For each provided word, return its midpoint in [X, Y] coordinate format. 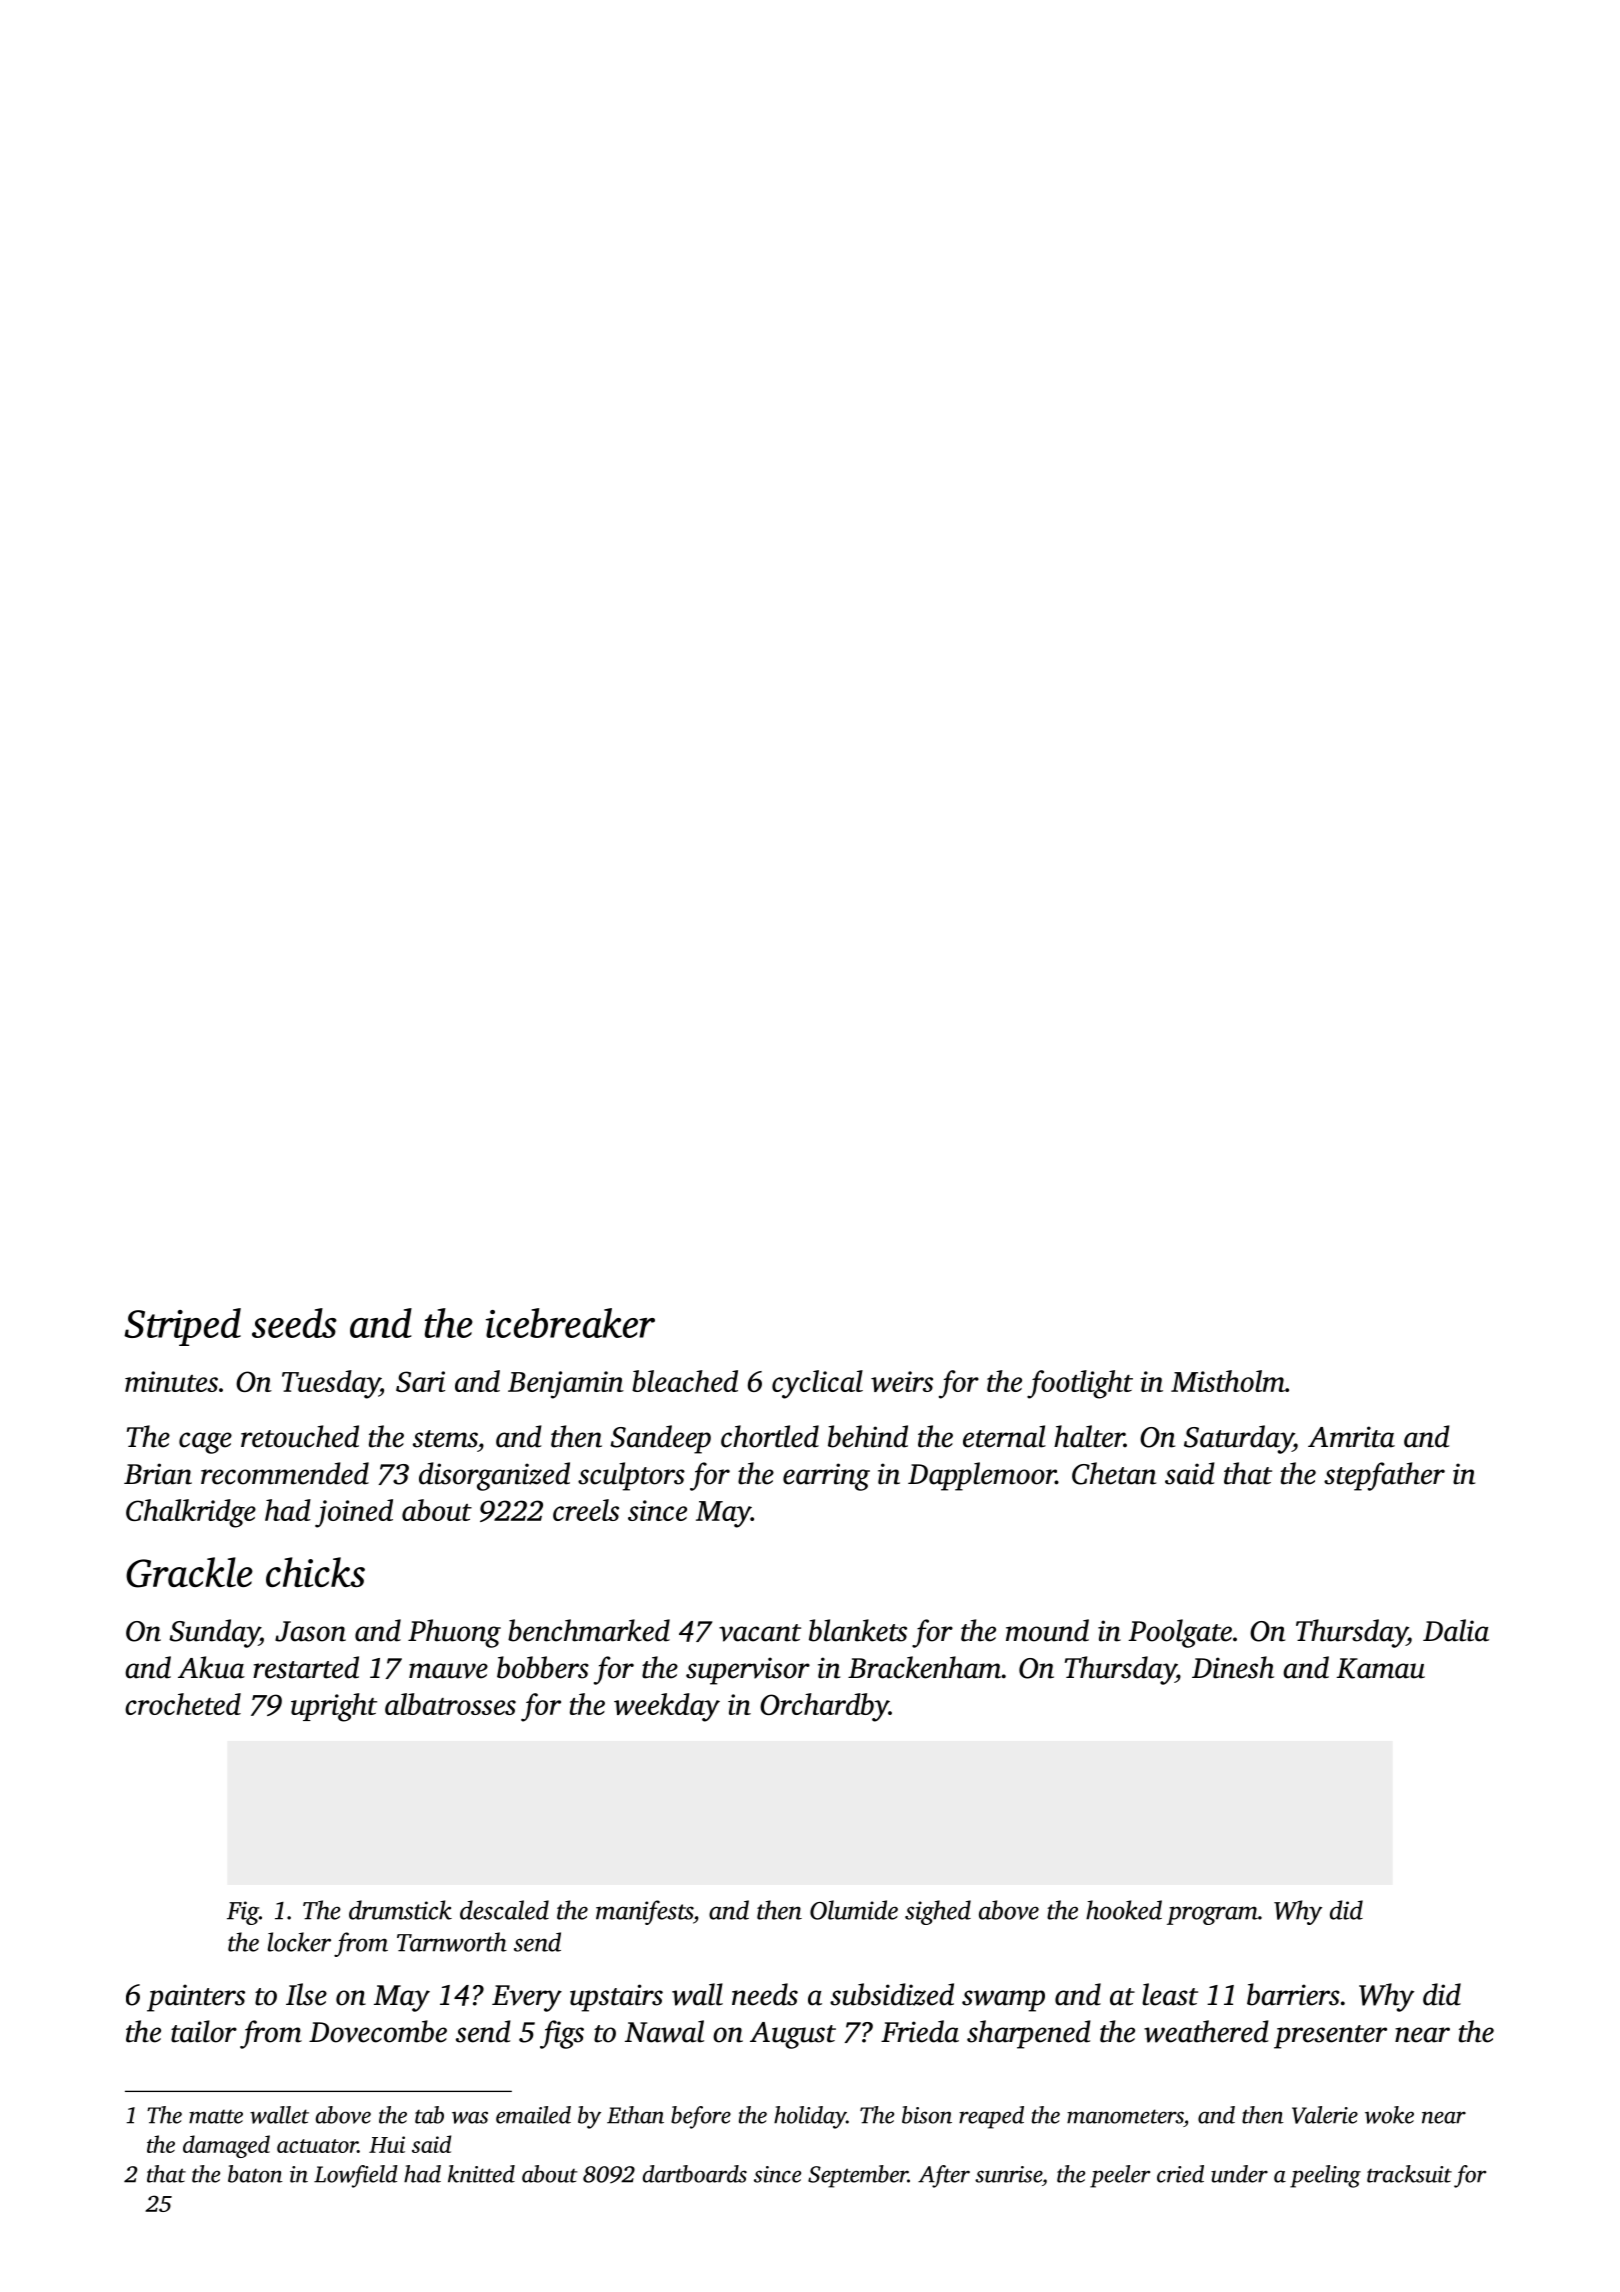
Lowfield [356, 2176]
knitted [481, 2174]
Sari [420, 1381]
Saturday [1238, 1439]
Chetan [1114, 1473]
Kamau [1381, 1668]
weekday [667, 1707]
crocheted [183, 1704]
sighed [938, 1912]
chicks [315, 1572]
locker [299, 1942]
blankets [858, 1630]
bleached [685, 1381]
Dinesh [1233, 1667]
